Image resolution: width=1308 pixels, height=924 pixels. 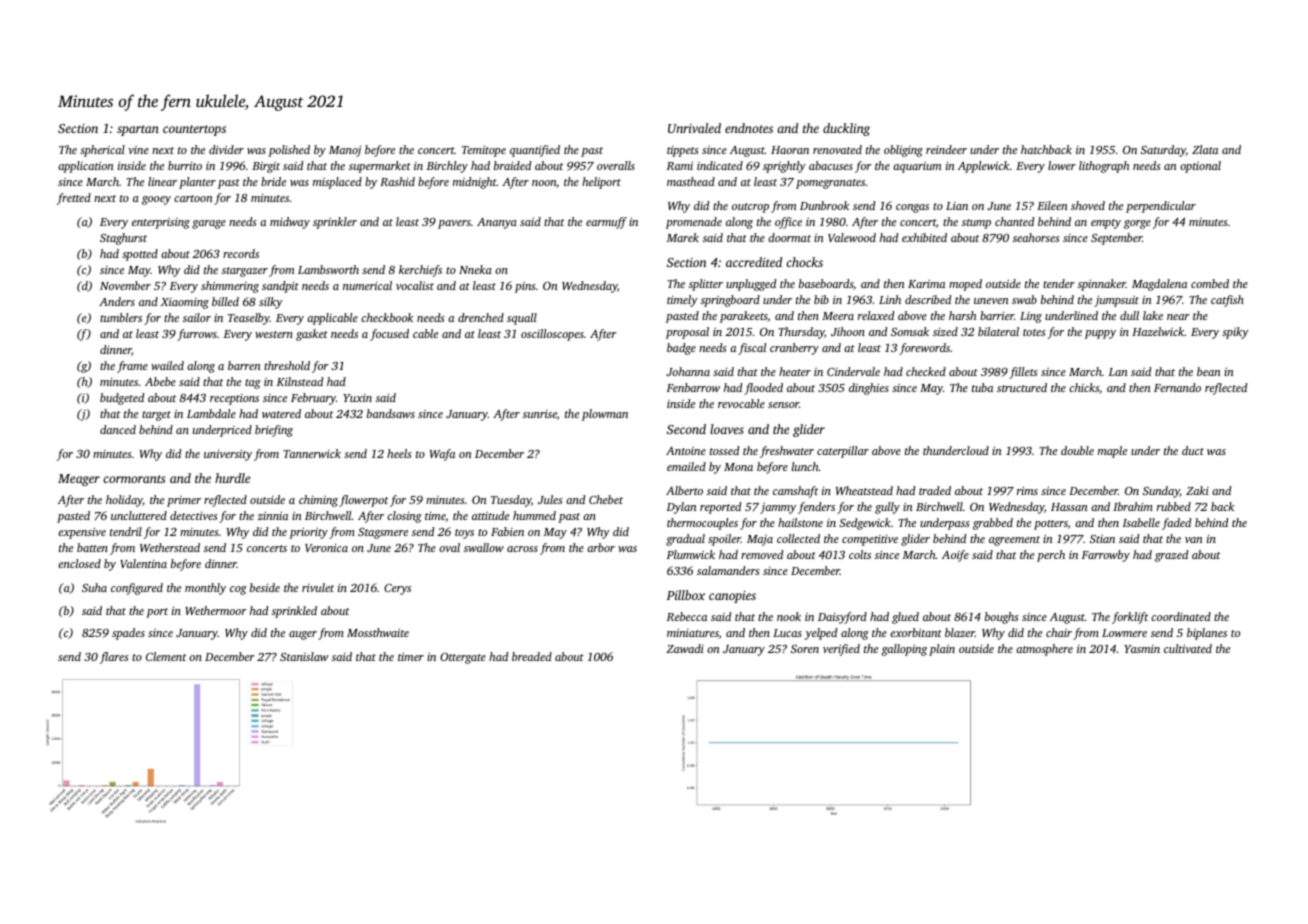 I want to click on jumpsuit, so click(x=1116, y=301).
